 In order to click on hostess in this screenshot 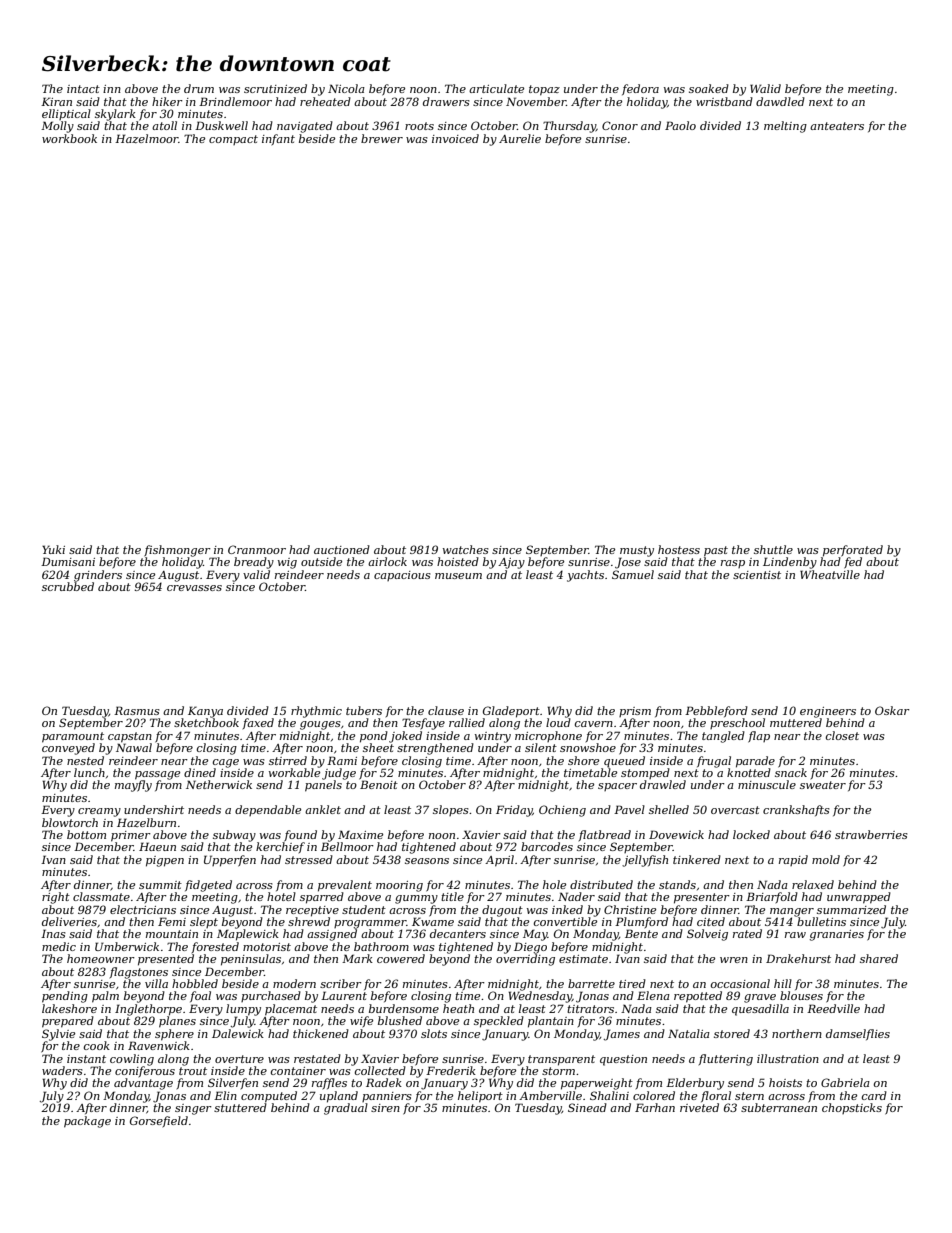, I will do `click(679, 549)`.
